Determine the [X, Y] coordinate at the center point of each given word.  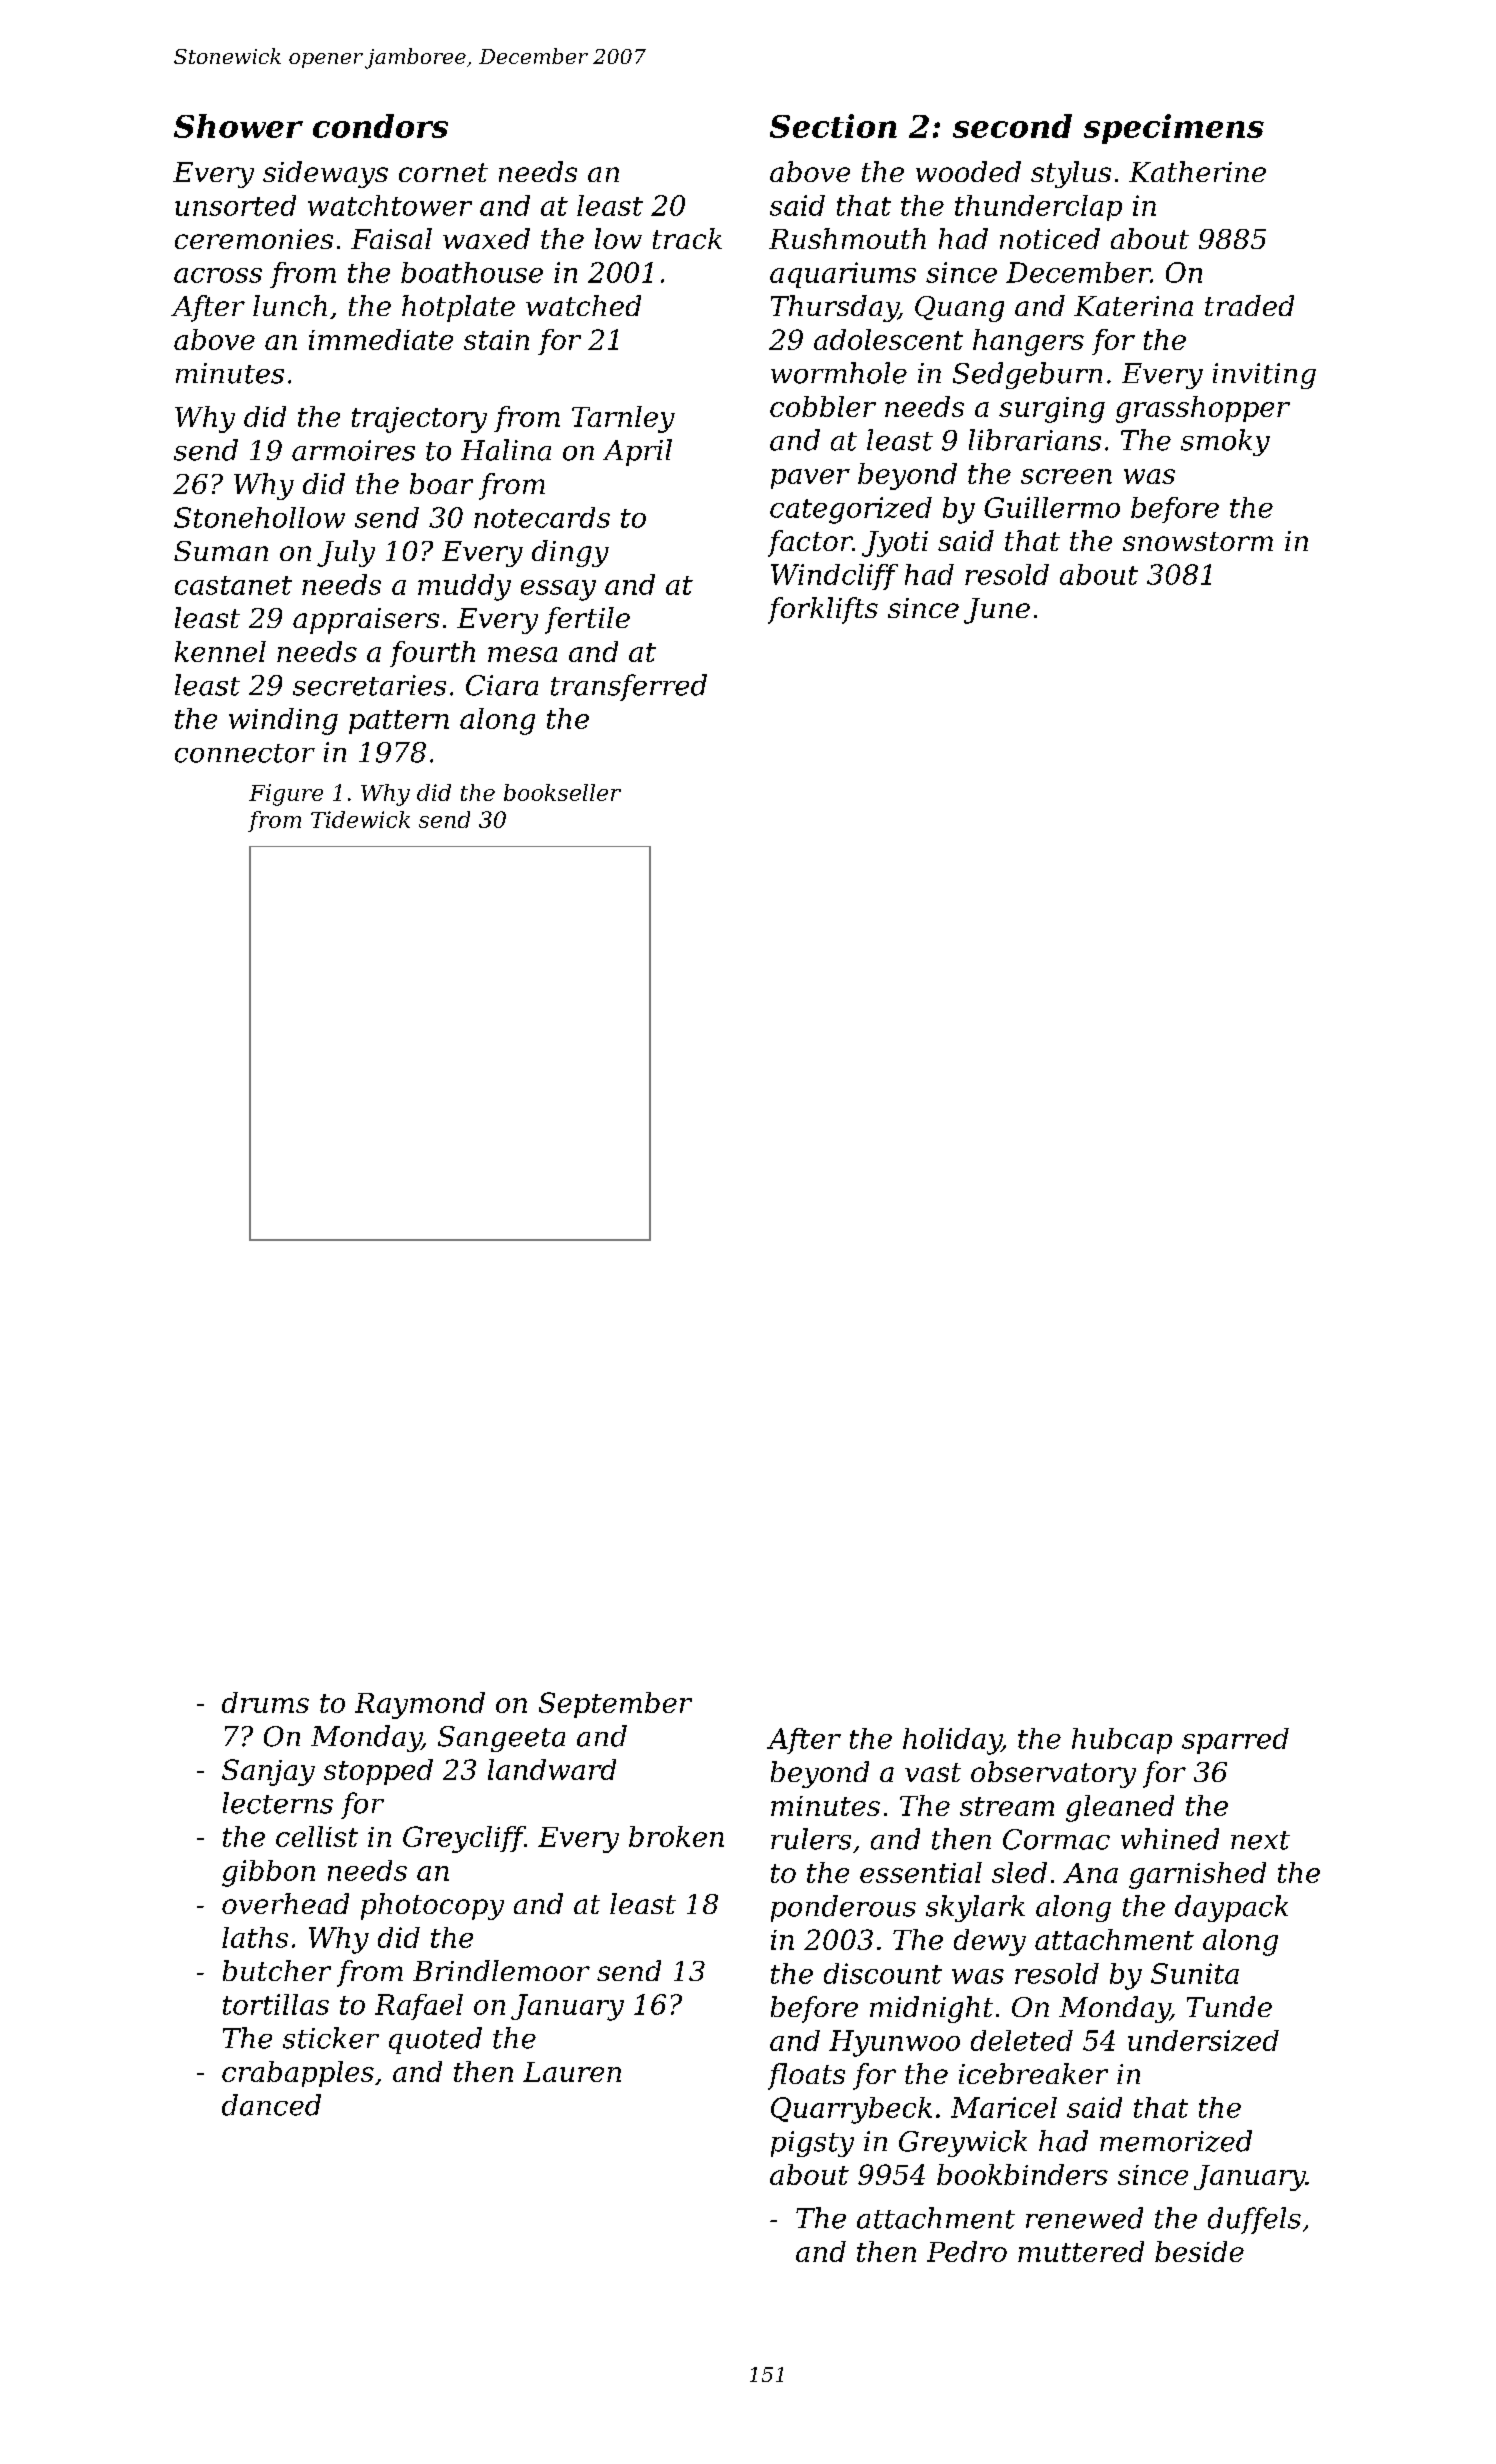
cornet [443, 172]
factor [810, 543]
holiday [952, 1741]
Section [833, 126]
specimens [1174, 129]
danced [271, 2105]
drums [265, 1702]
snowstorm [1198, 541]
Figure [286, 795]
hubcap [1122, 1741]
